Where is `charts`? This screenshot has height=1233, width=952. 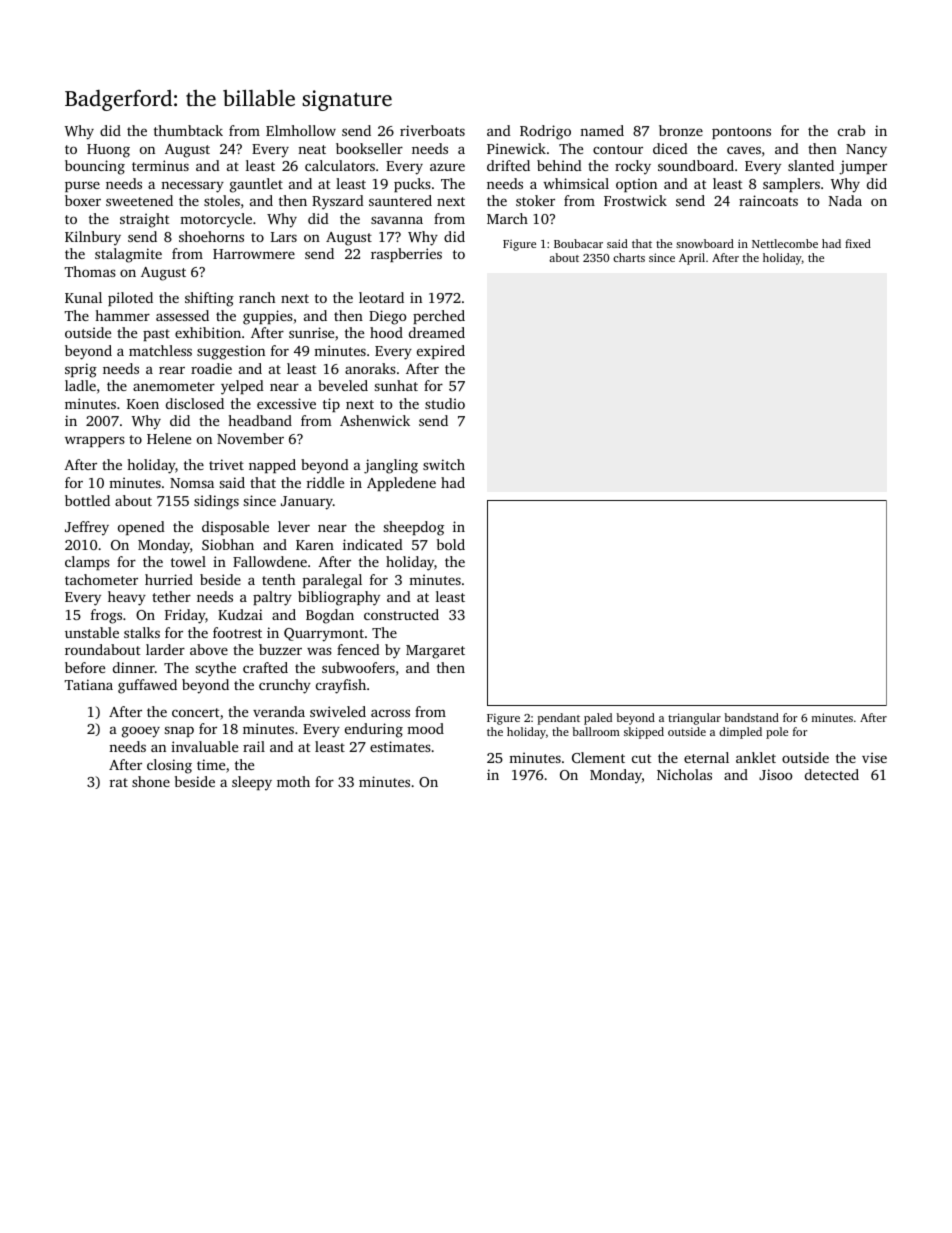
charts is located at coordinates (629, 257).
